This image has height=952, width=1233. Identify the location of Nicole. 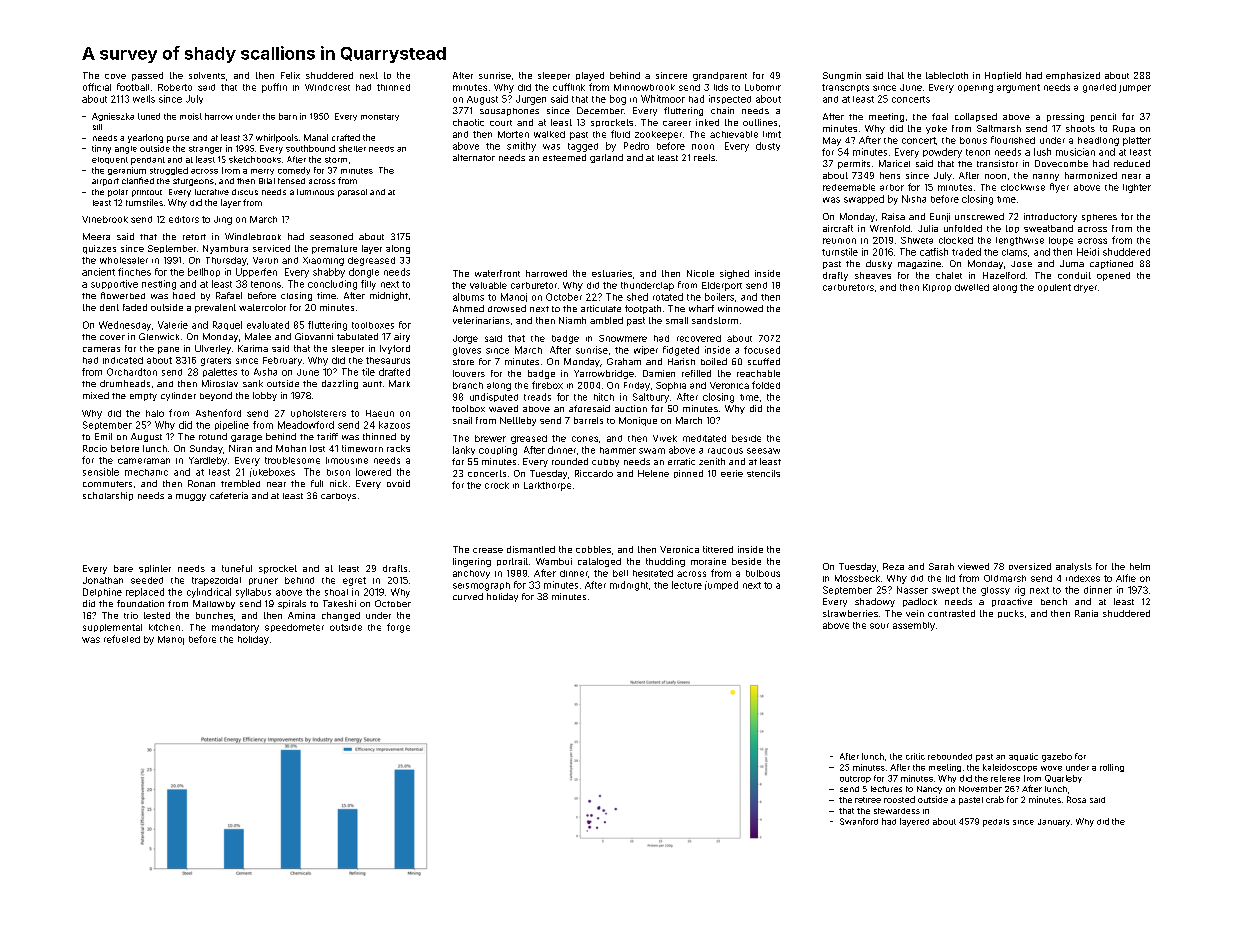
(700, 273).
